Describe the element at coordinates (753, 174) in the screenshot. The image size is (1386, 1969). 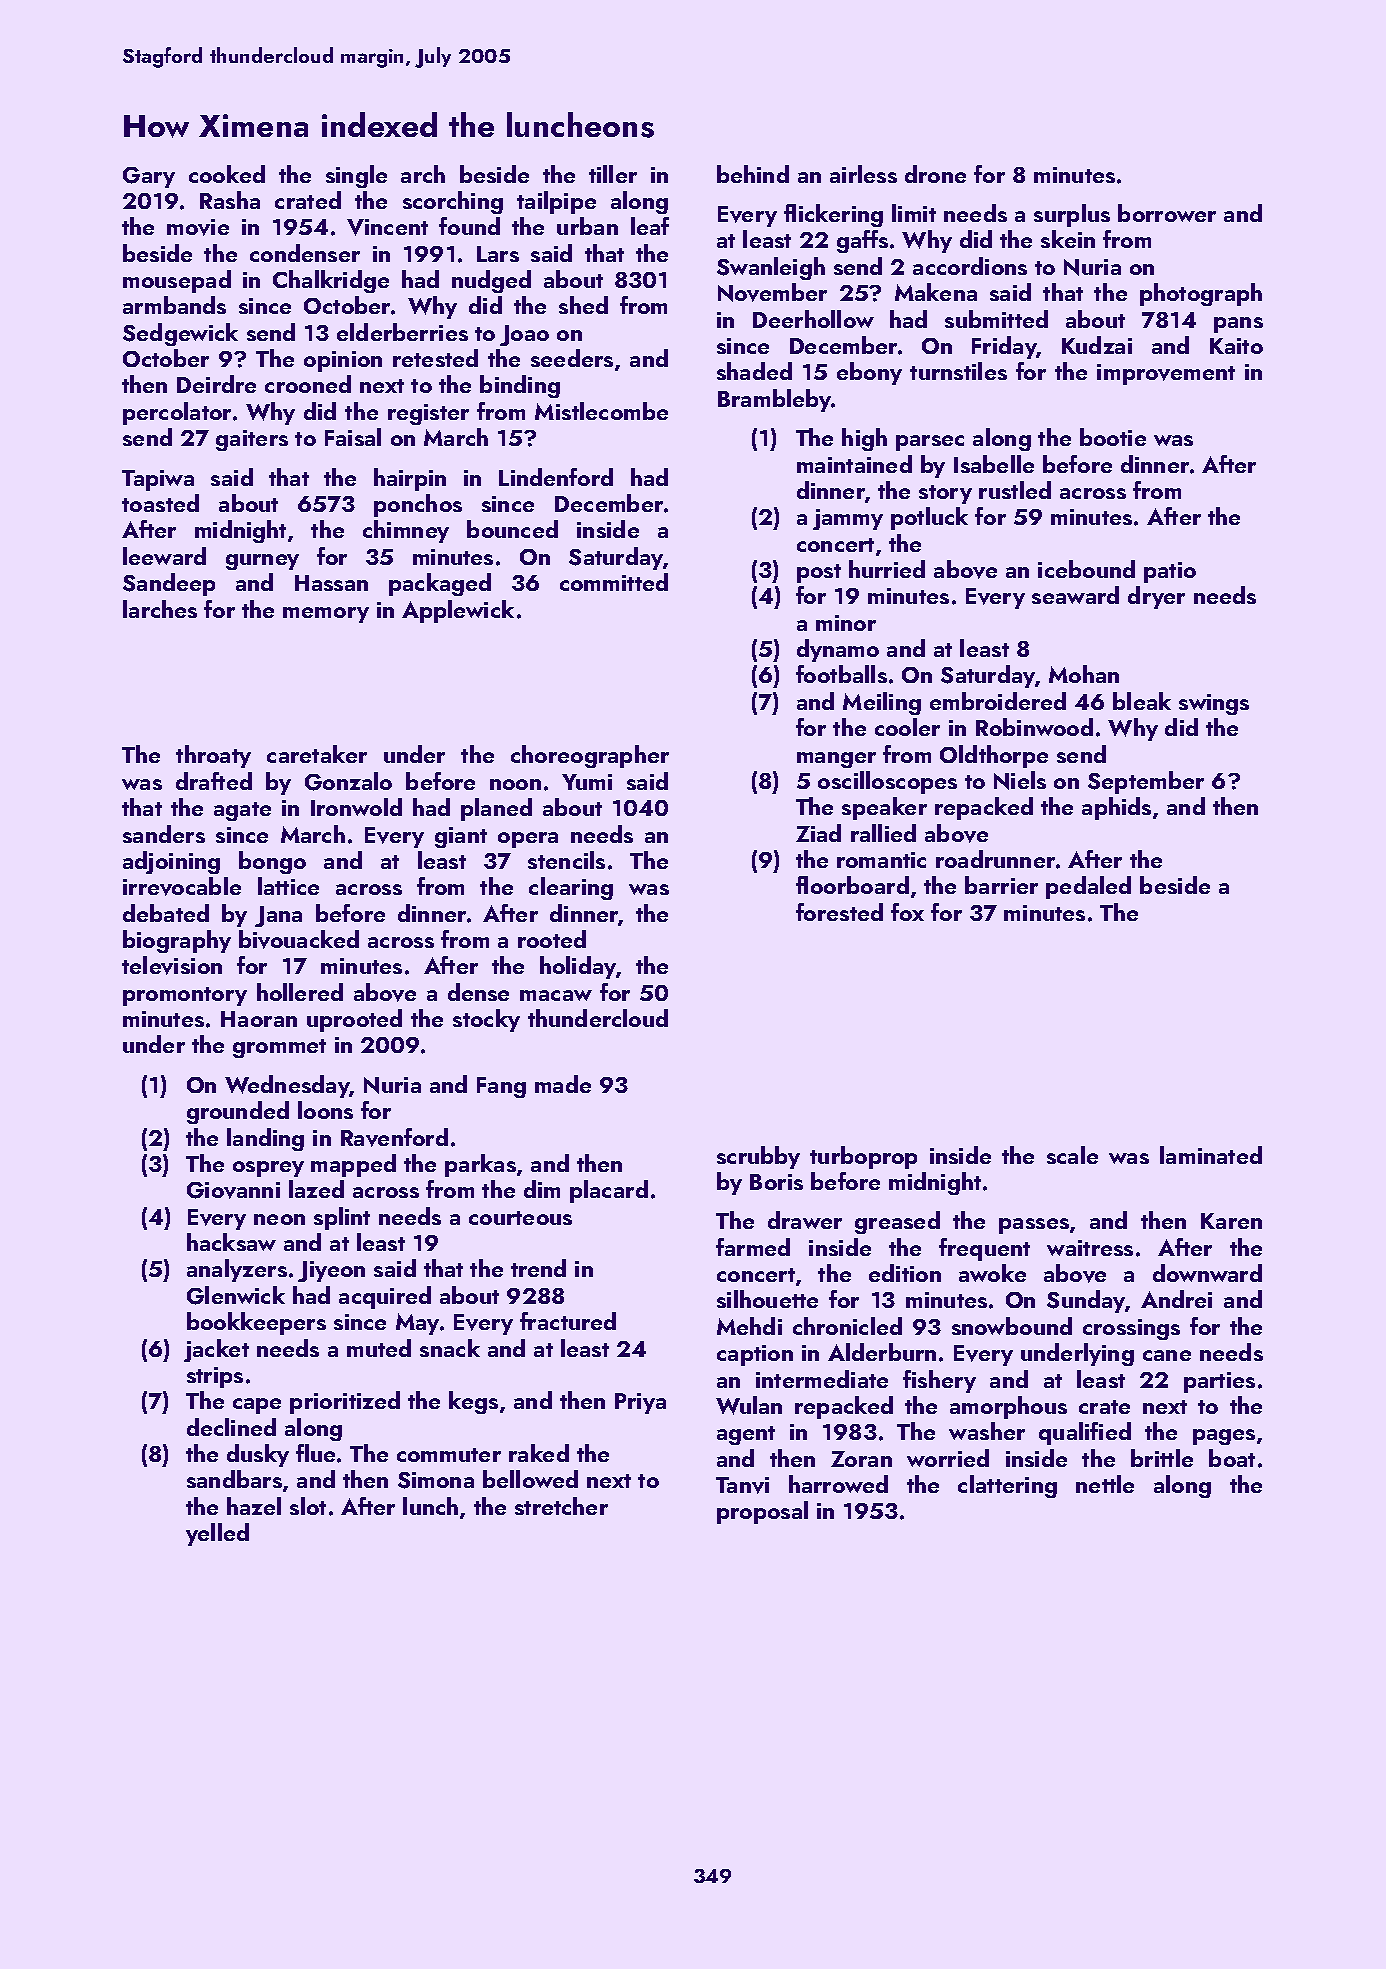
I see `behind` at that location.
